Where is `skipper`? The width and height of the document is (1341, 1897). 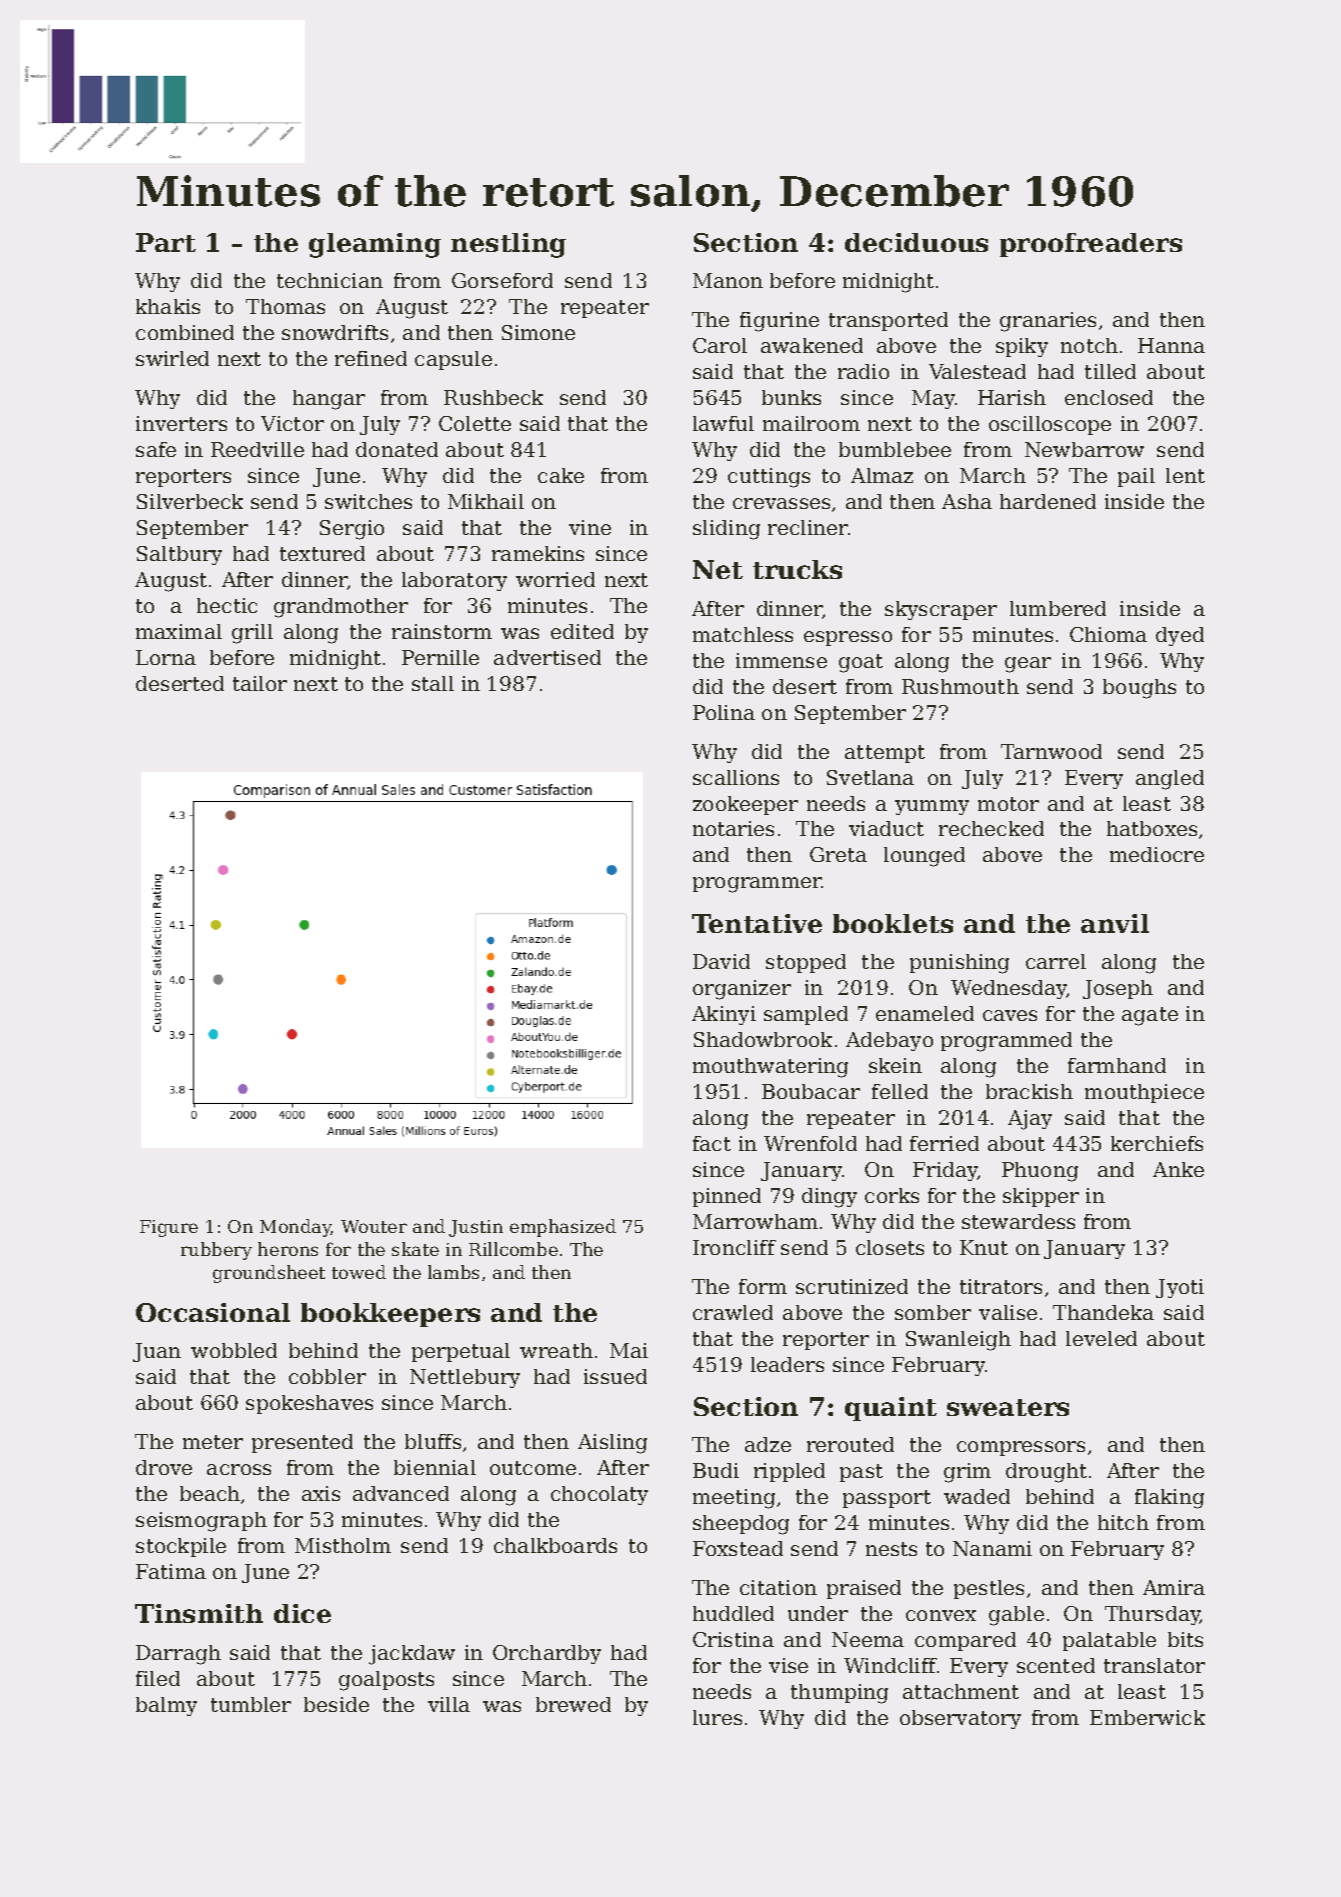 skipper is located at coordinates (1041, 1197).
